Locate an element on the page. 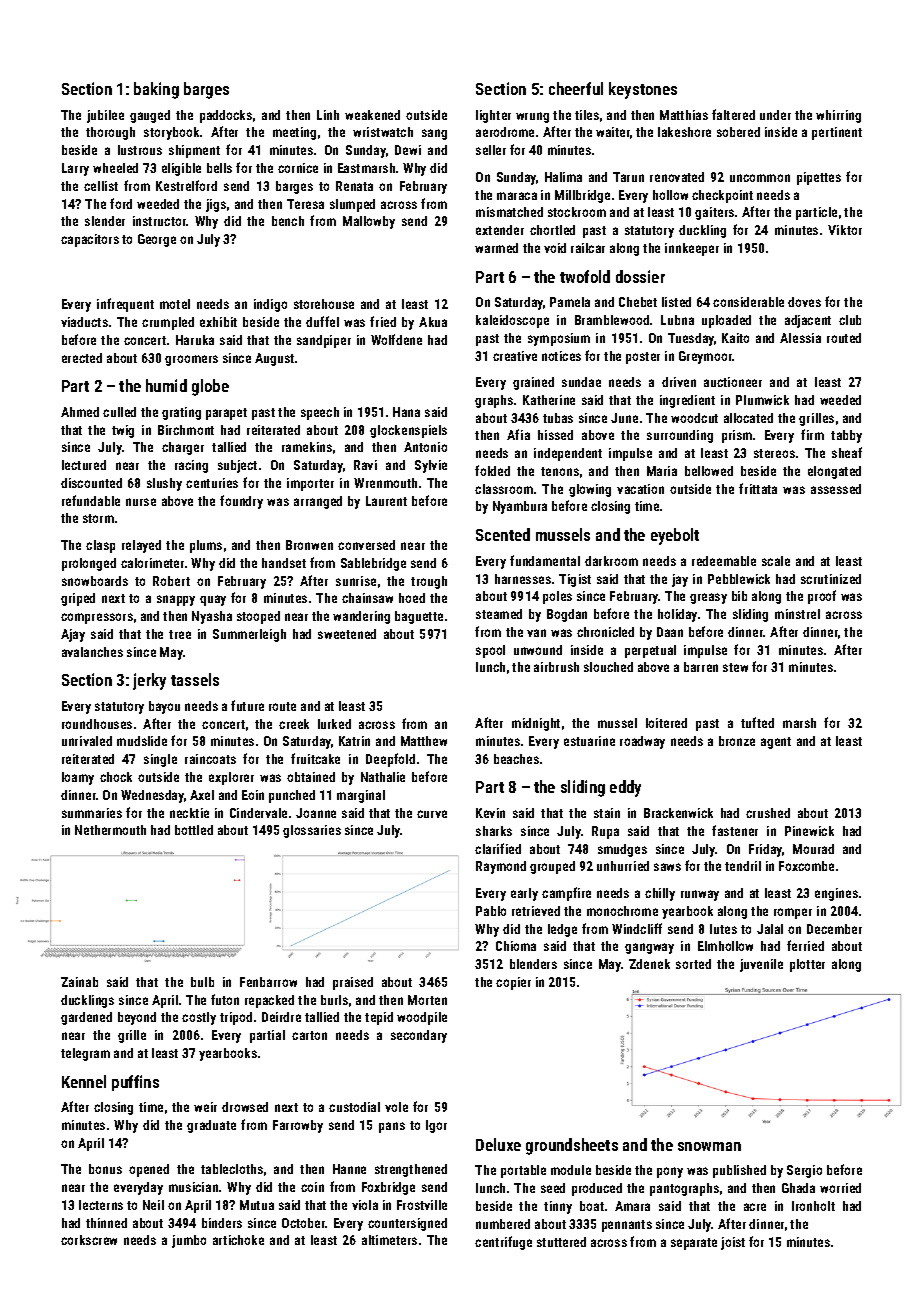  firm is located at coordinates (812, 434).
